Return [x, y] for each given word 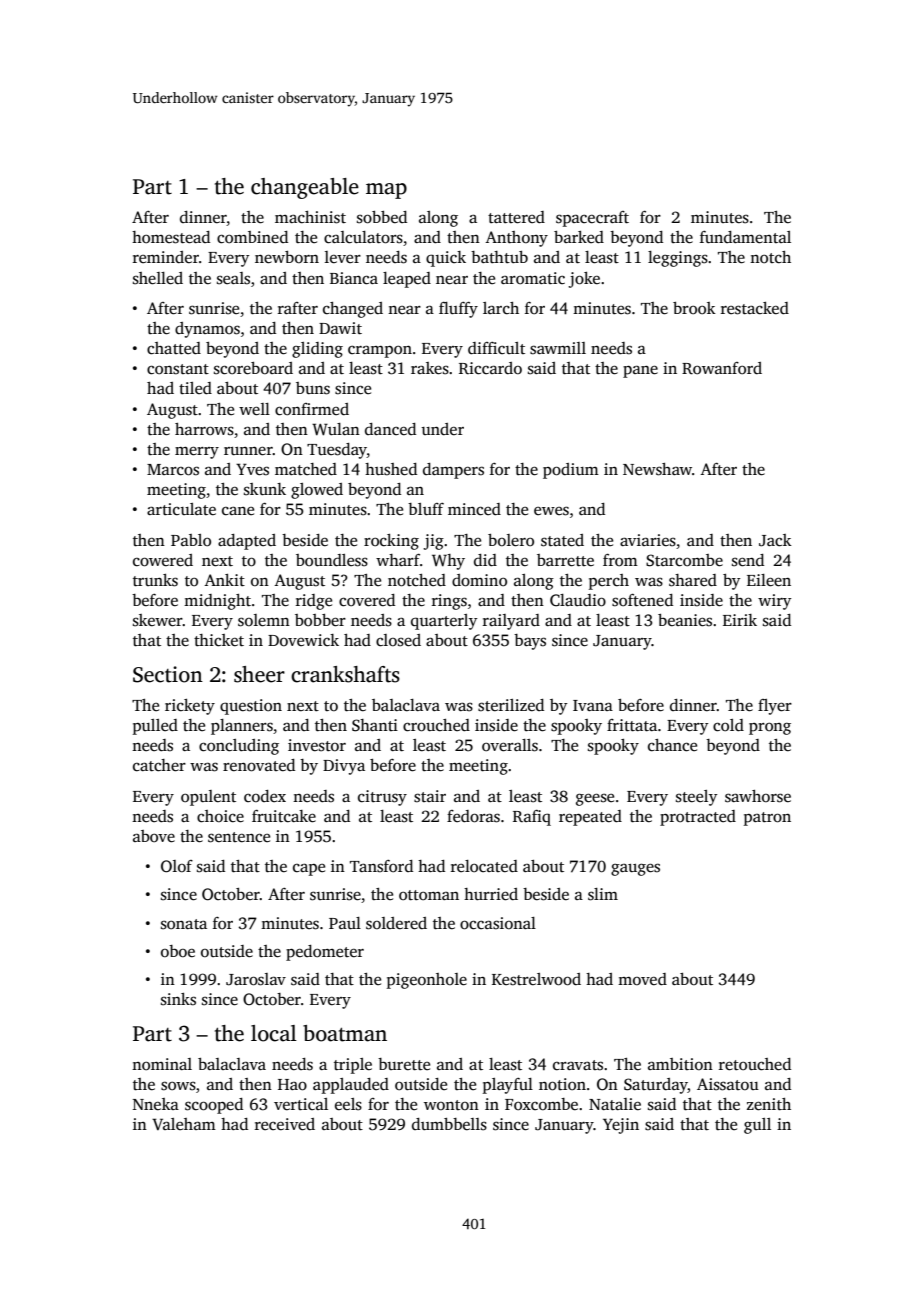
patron [767, 819]
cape [309, 869]
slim [603, 894]
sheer [259, 674]
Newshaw [657, 469]
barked [579, 237]
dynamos [207, 330]
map [386, 191]
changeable [305, 188]
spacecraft [592, 219]
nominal [162, 1064]
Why [448, 562]
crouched [436, 725]
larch [501, 308]
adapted [247, 542]
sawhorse [758, 796]
